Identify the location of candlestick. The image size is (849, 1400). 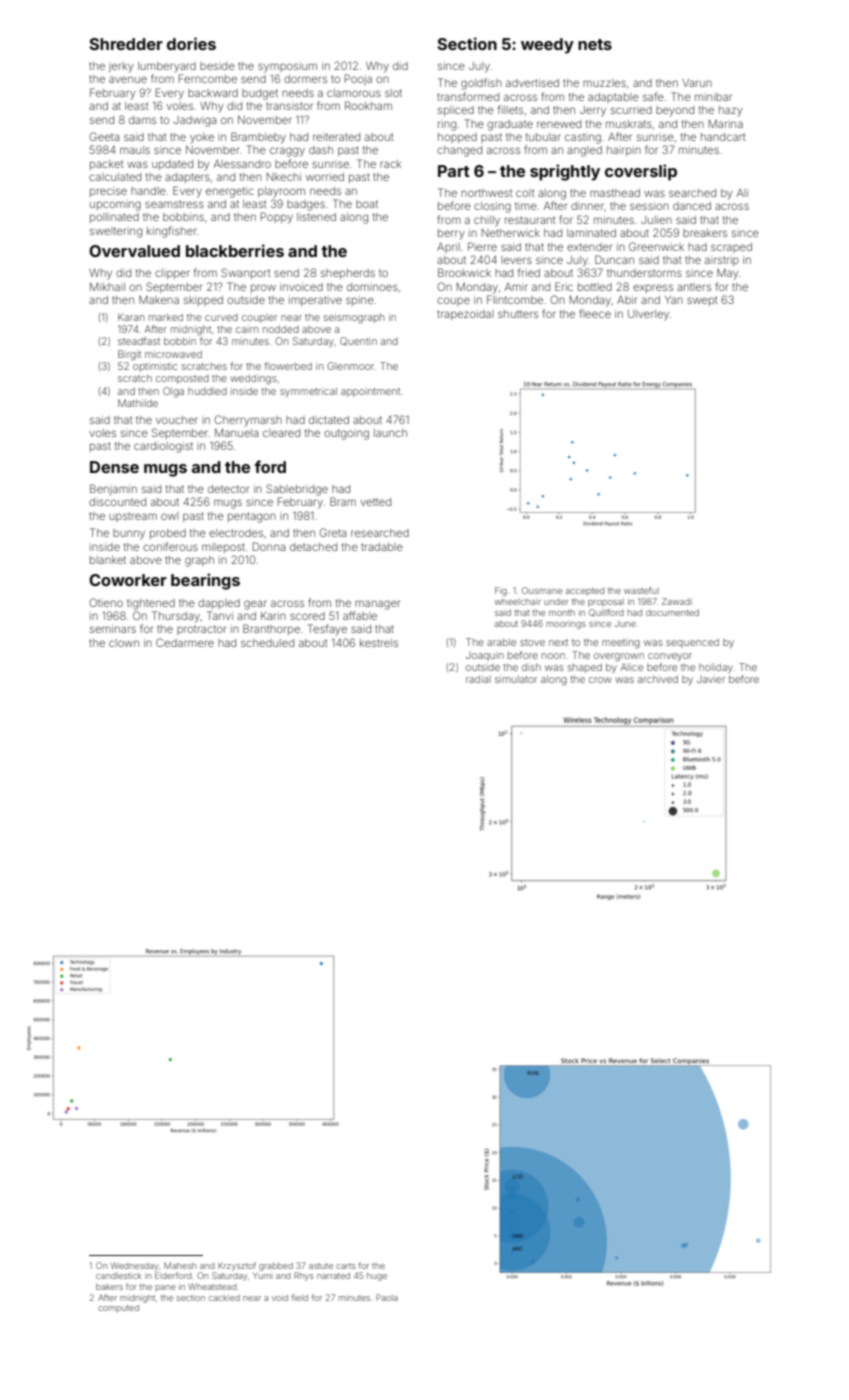
(119, 1275).
